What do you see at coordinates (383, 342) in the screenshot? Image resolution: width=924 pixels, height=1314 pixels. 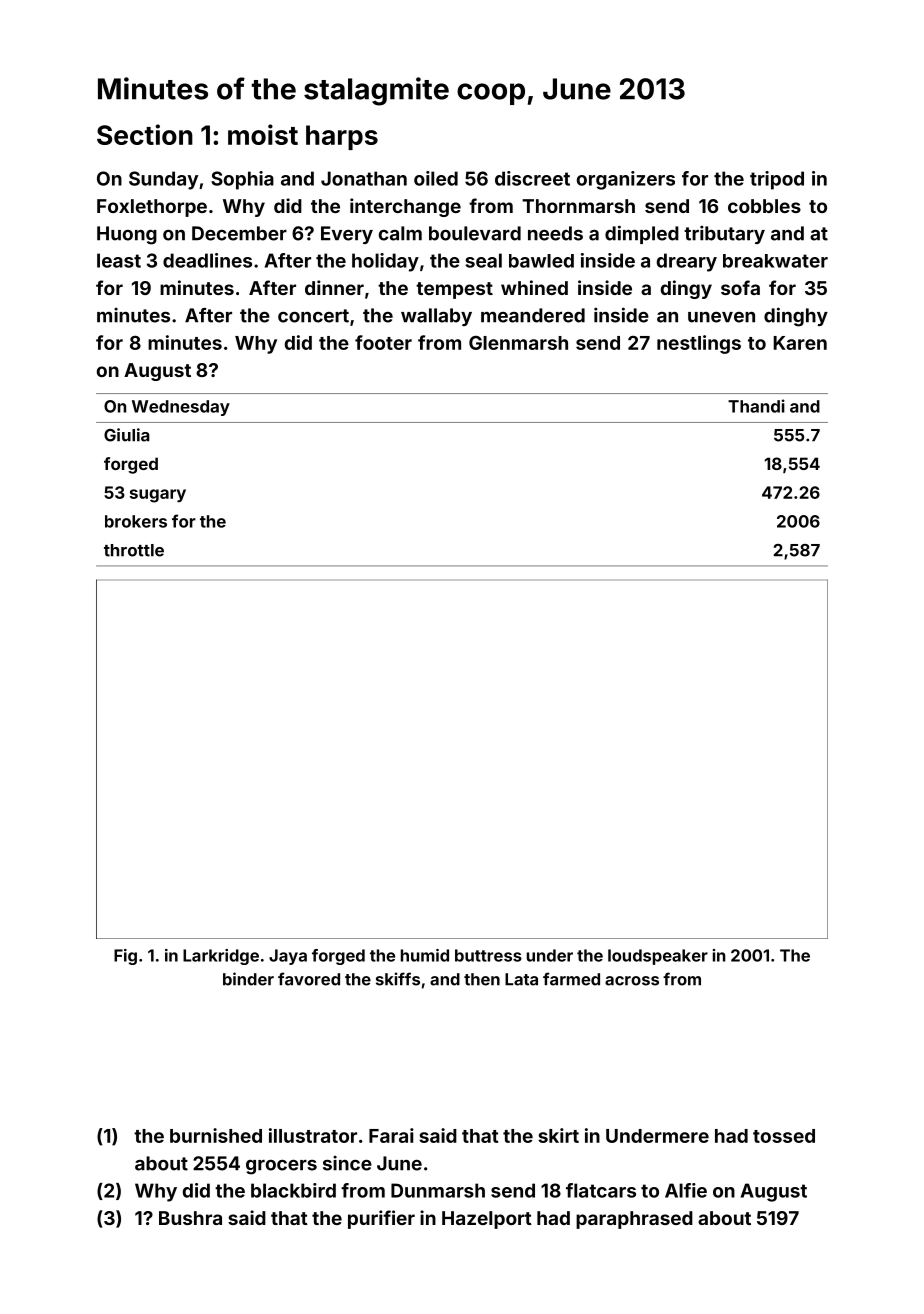 I see `footer` at bounding box center [383, 342].
